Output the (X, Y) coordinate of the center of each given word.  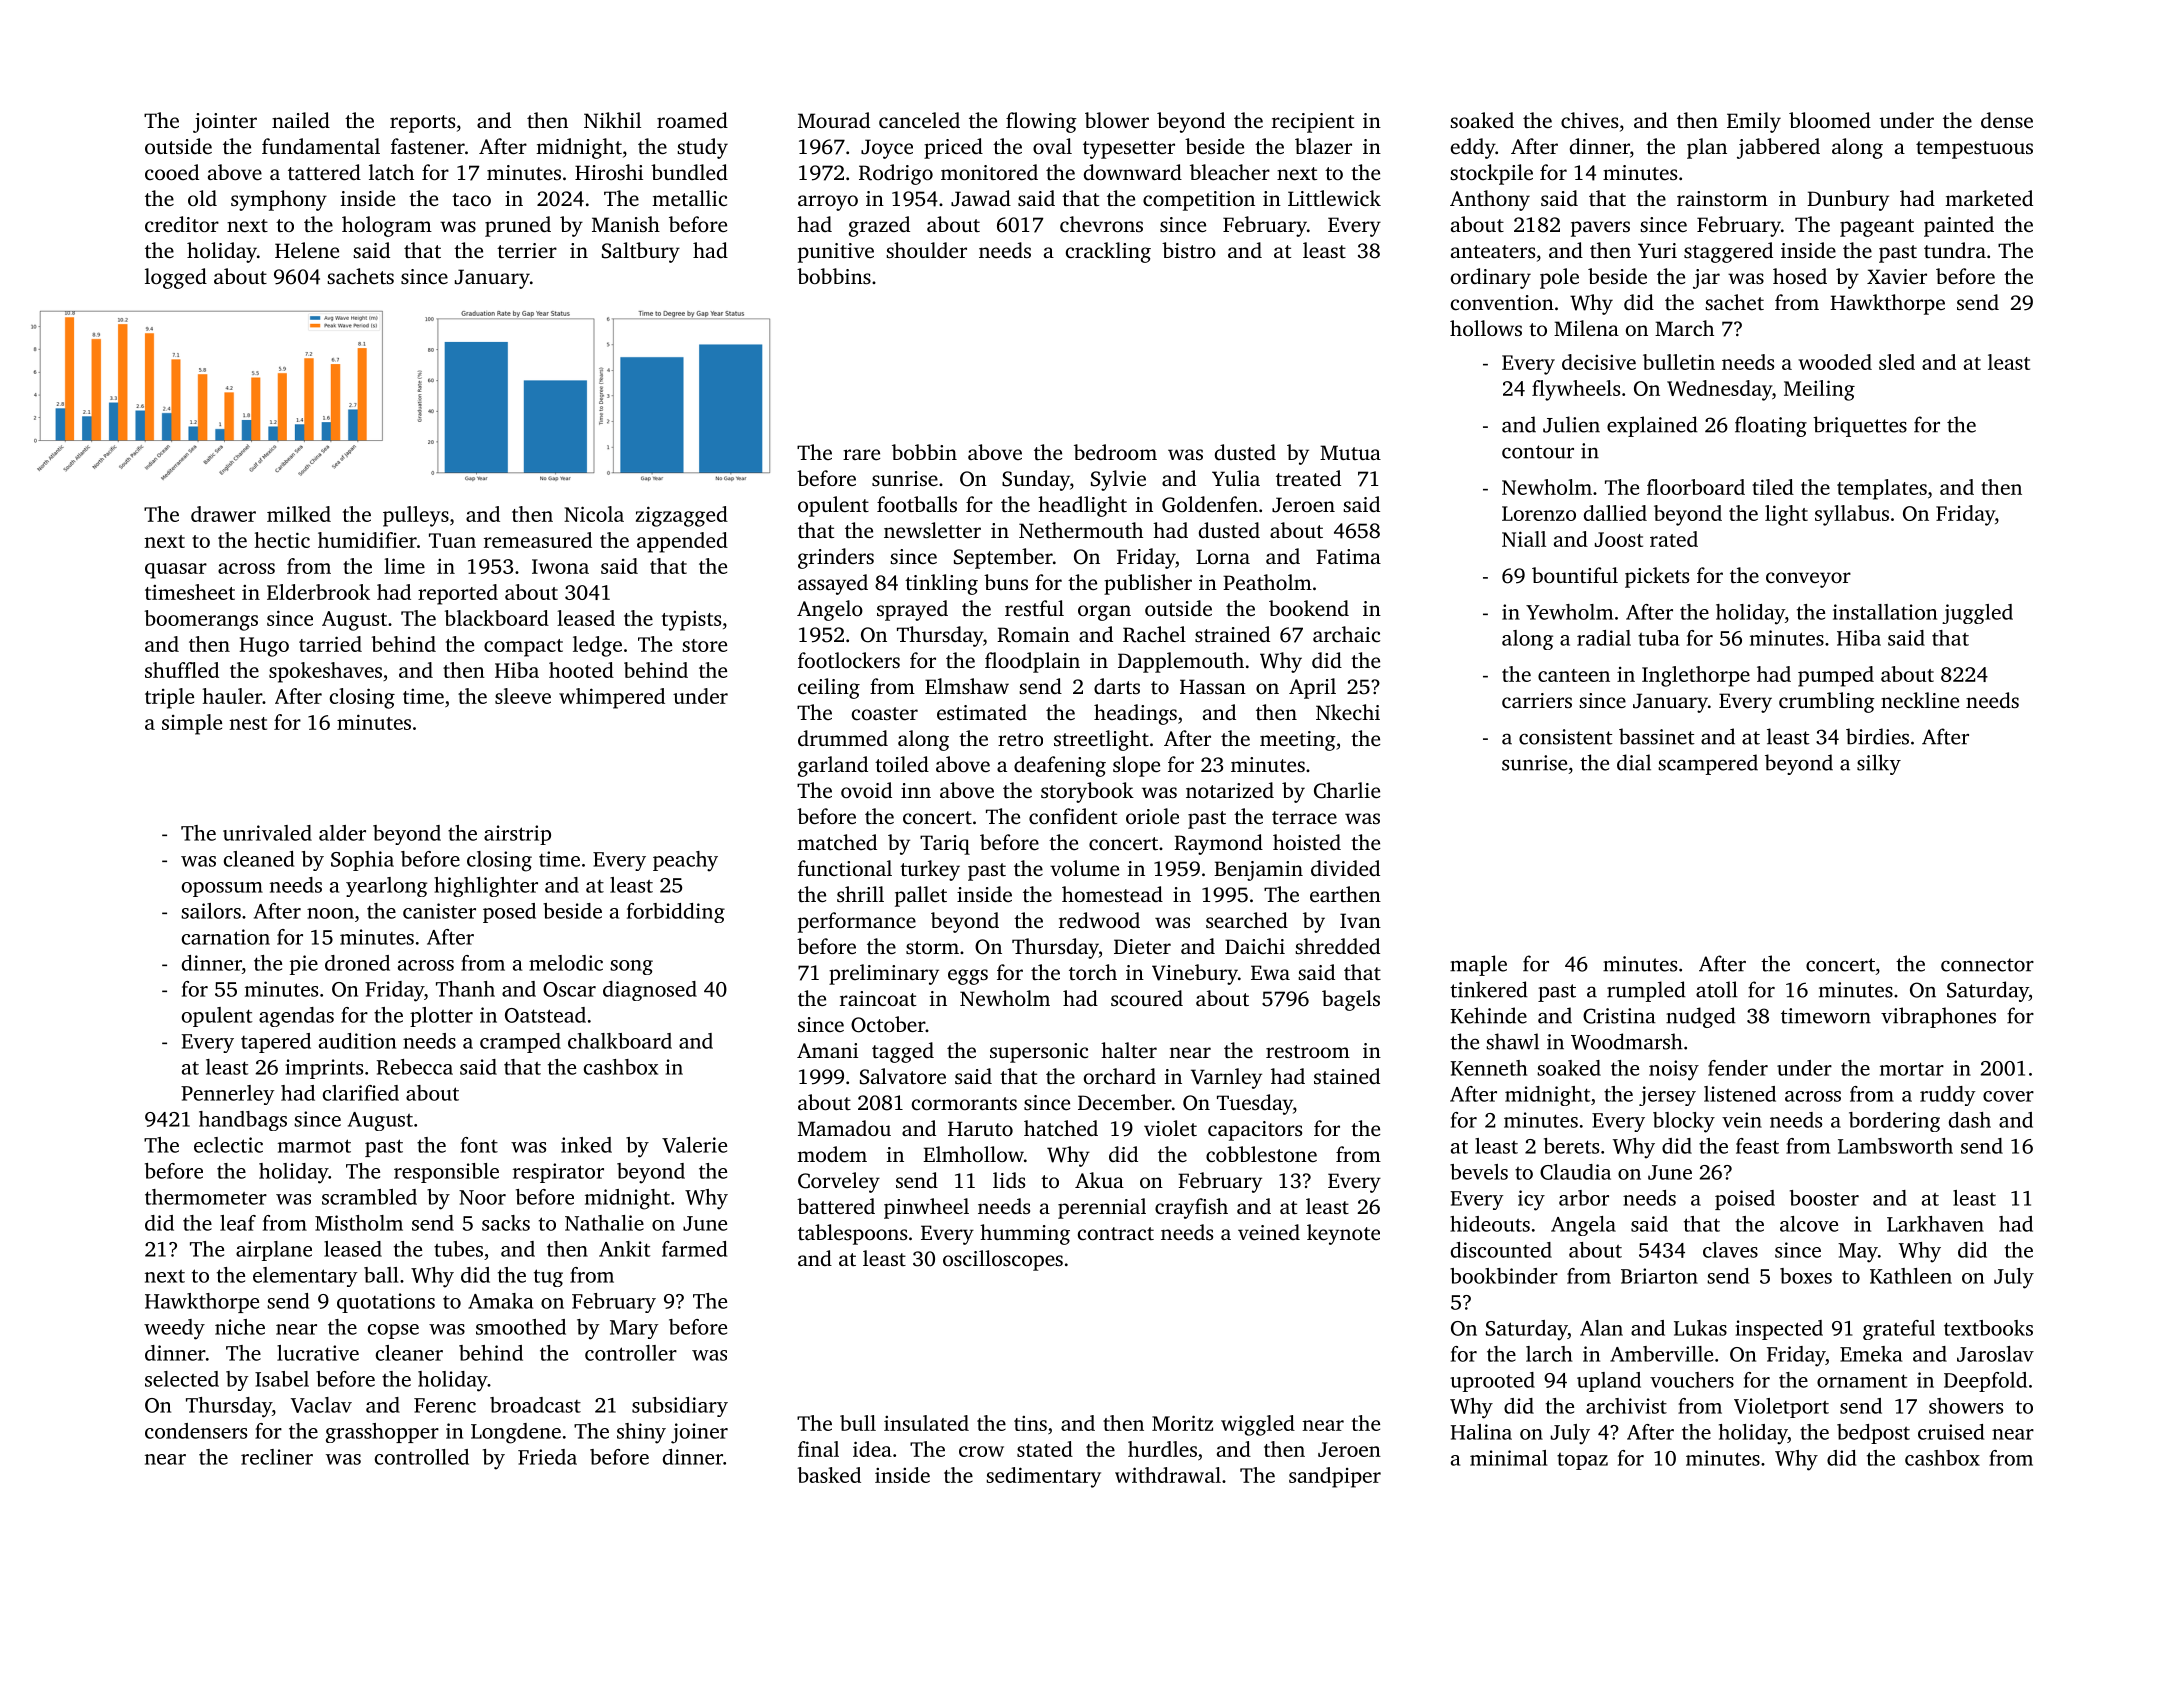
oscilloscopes (1003, 1260)
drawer (223, 514)
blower (1117, 120)
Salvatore (903, 1076)
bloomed (1830, 120)
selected (182, 1379)
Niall (1524, 539)
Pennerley (228, 1095)
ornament (1862, 1381)
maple (1478, 965)
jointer (225, 123)
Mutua (1350, 452)
